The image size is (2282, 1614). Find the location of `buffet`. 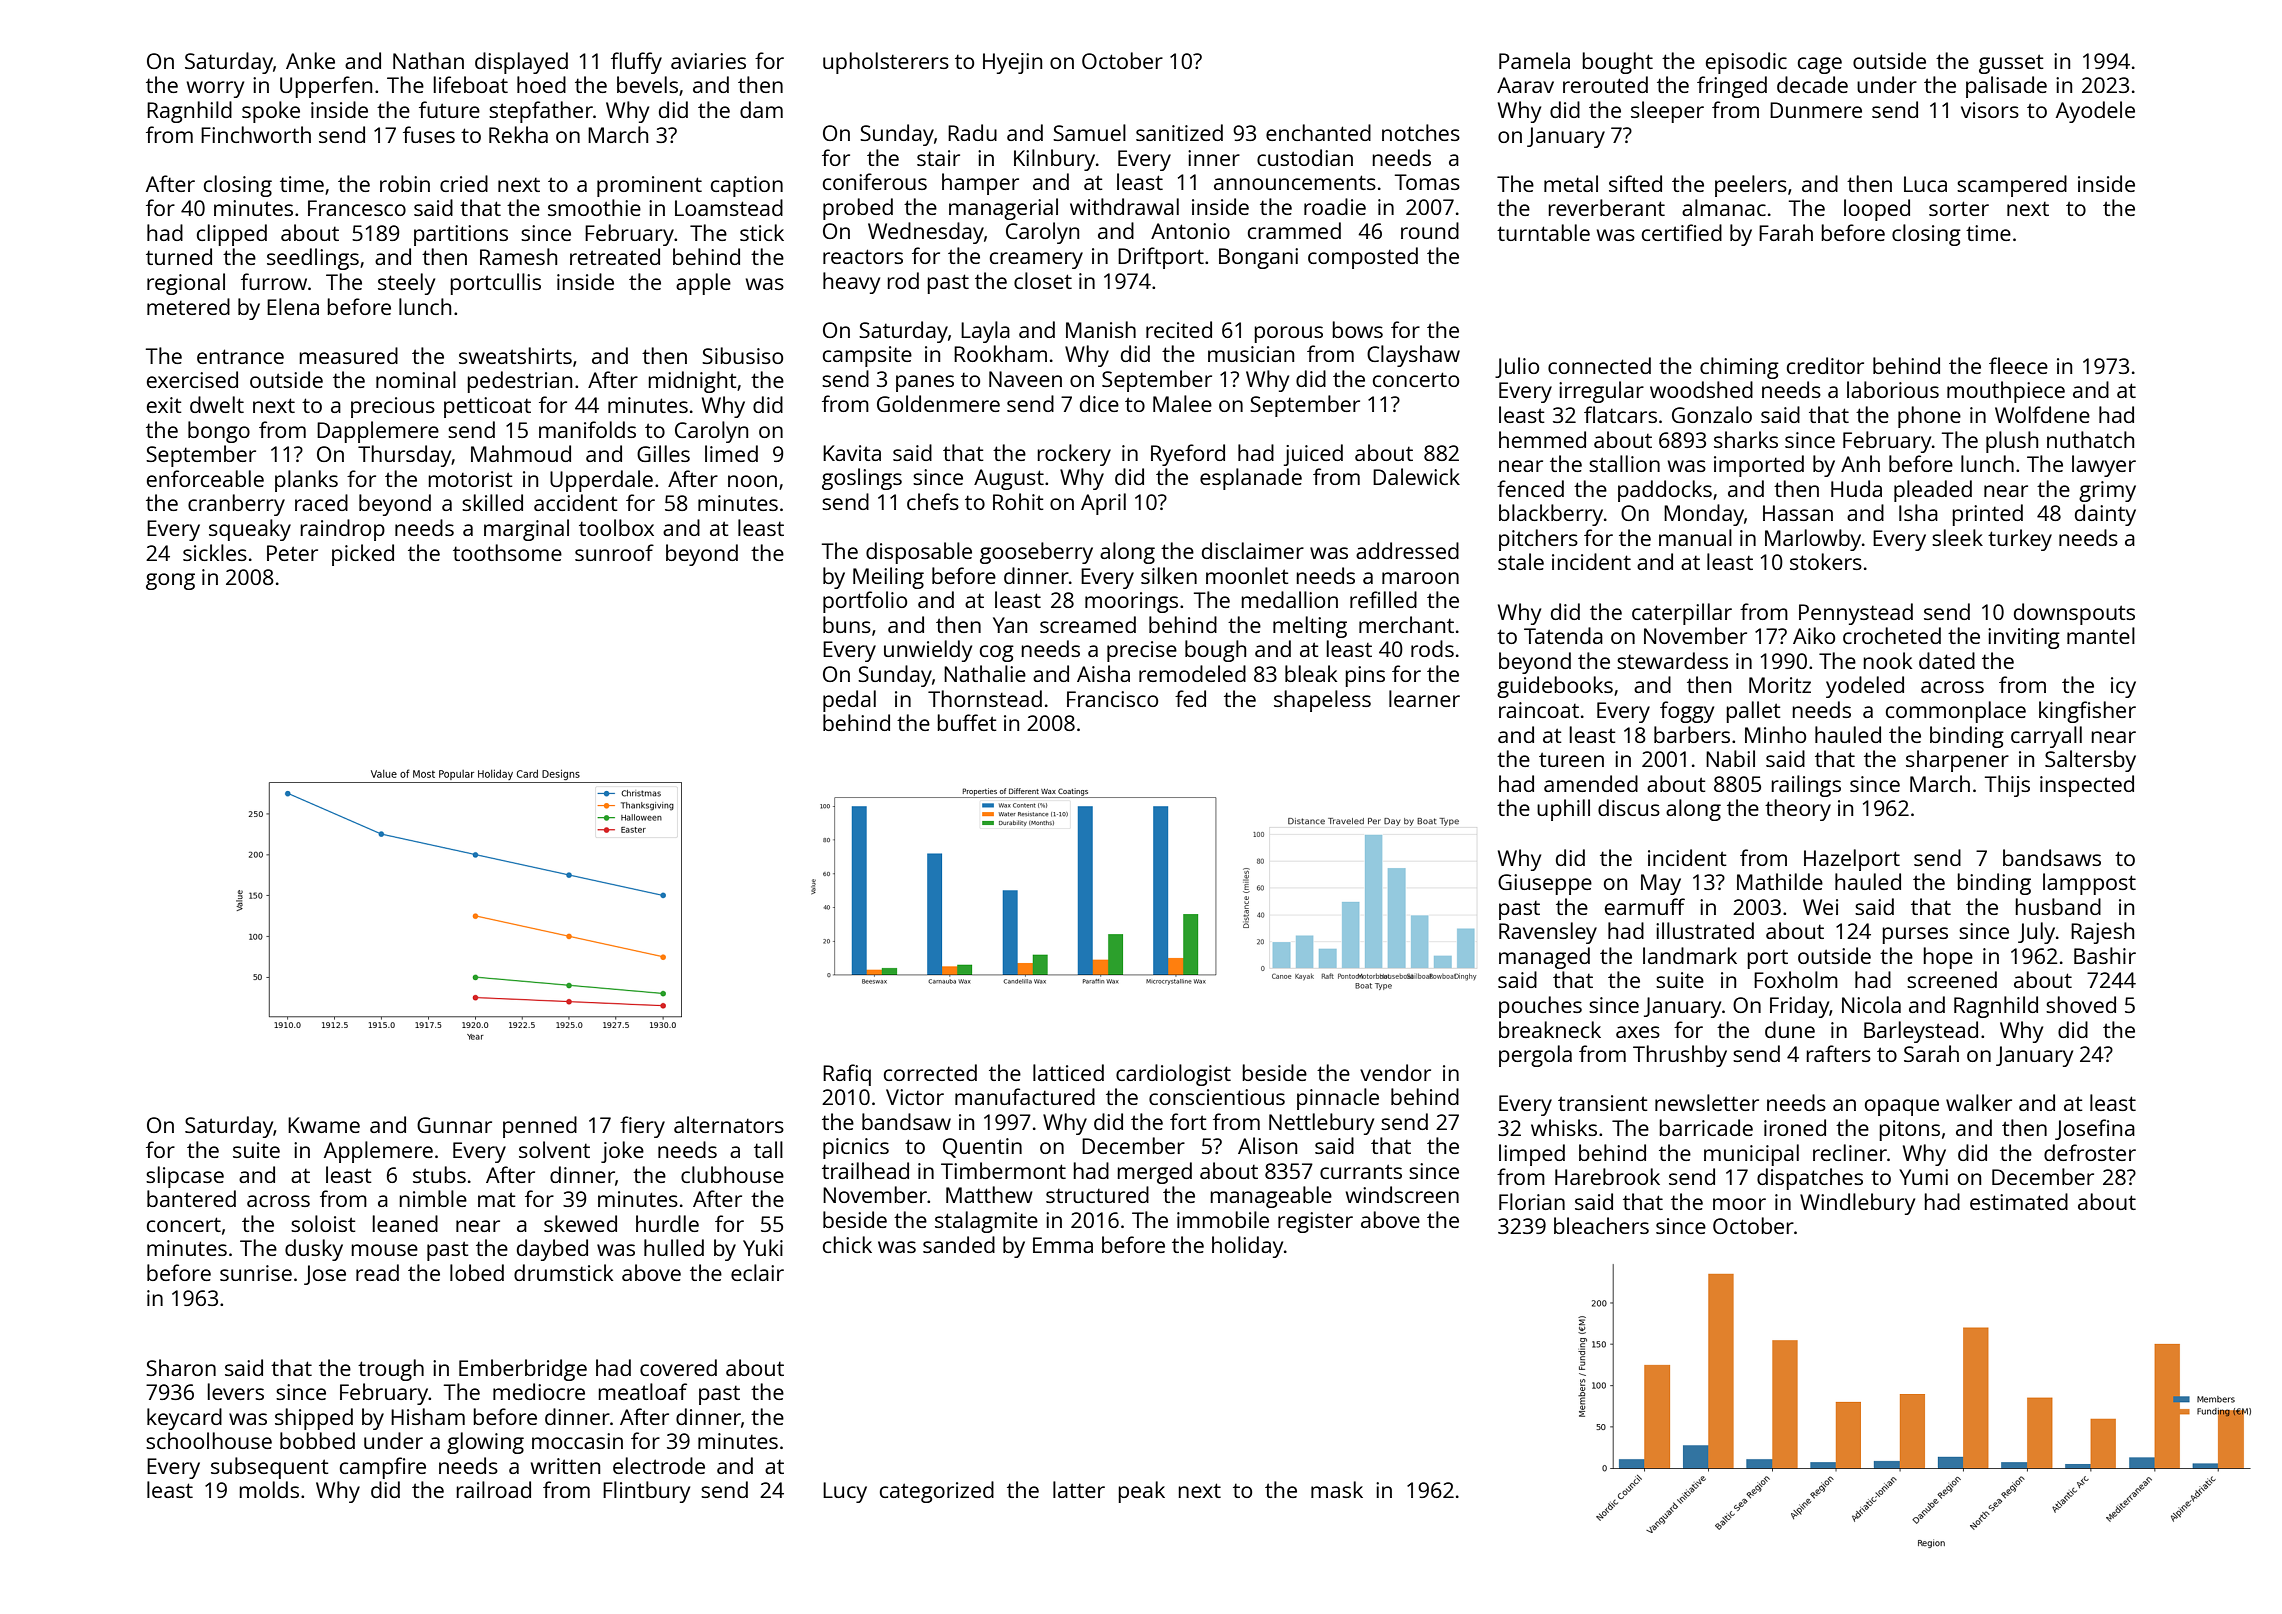

buffet is located at coordinates (967, 722).
